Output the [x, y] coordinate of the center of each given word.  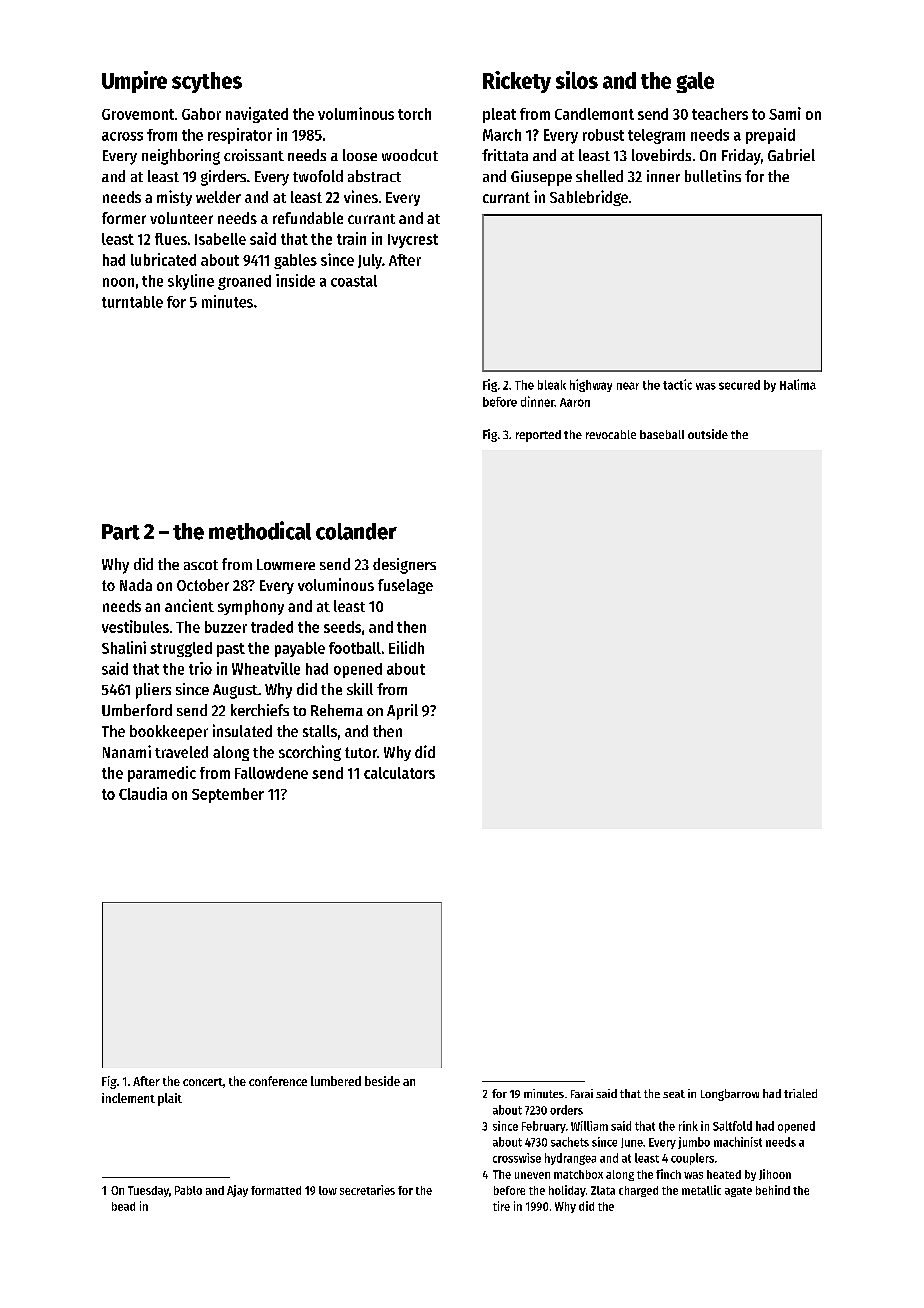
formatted [276, 1190]
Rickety [517, 82]
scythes [207, 82]
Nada [136, 585]
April [402, 712]
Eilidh [406, 647]
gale [695, 82]
